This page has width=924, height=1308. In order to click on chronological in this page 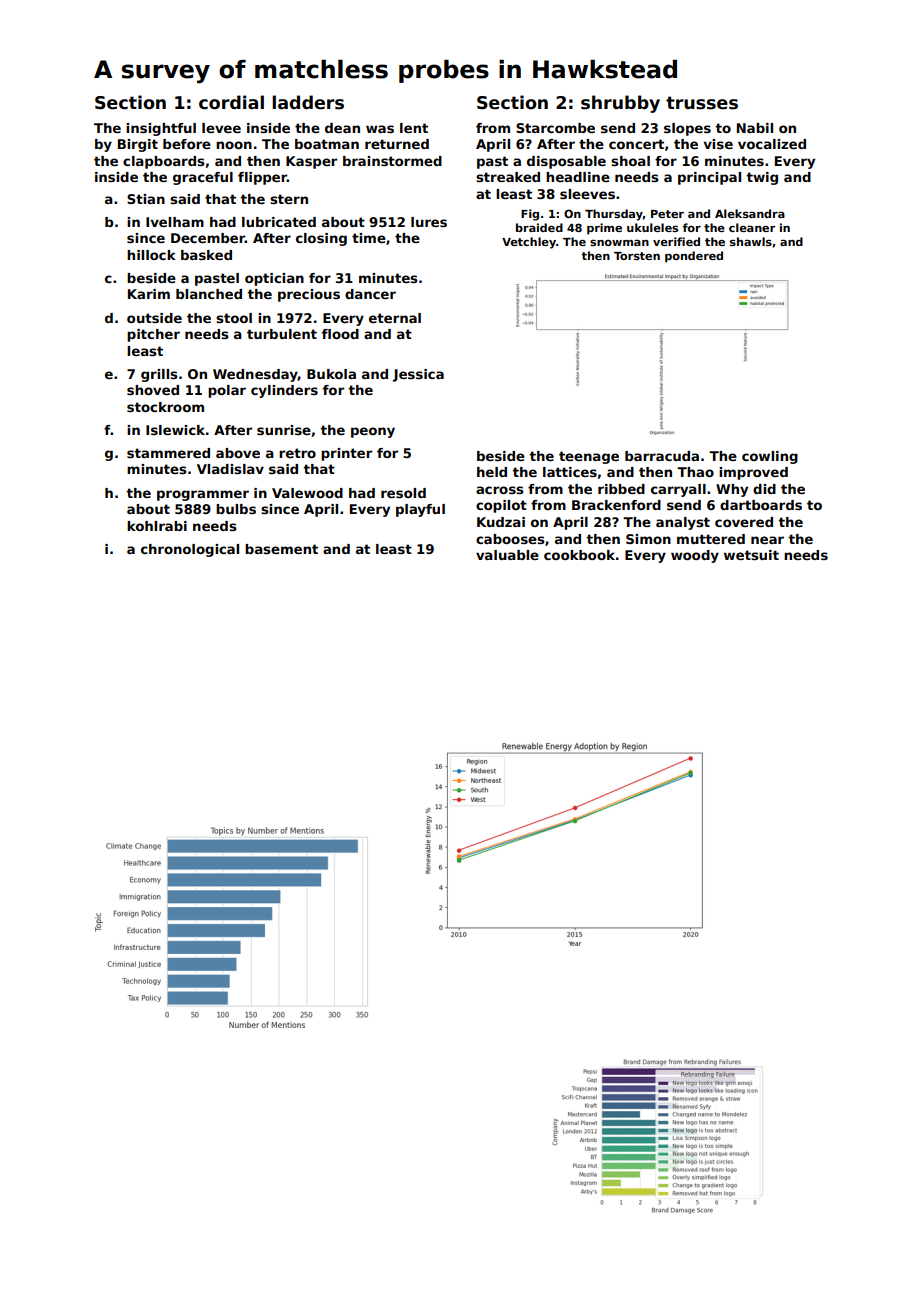, I will do `click(190, 550)`.
